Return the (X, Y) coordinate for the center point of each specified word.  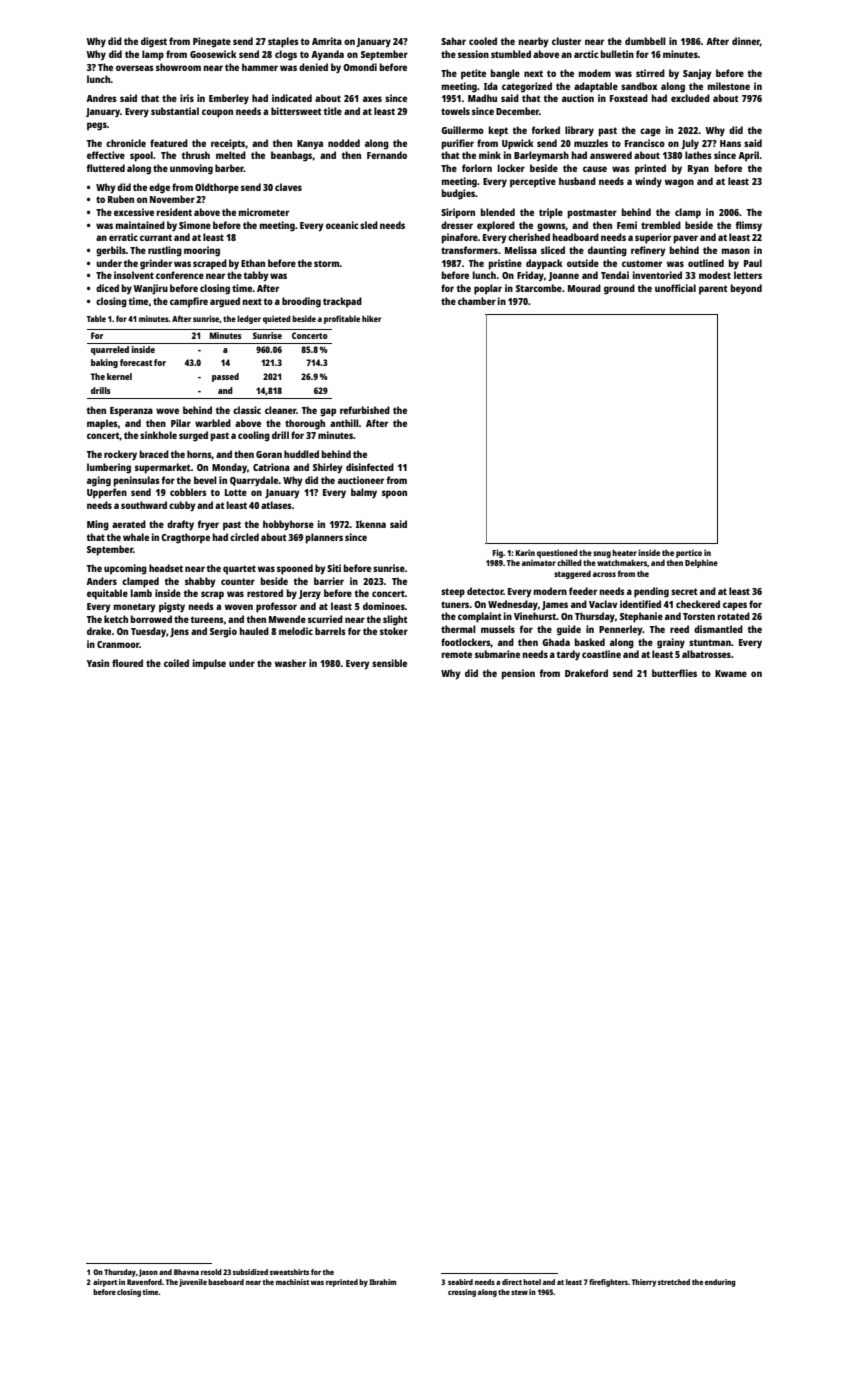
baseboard (226, 1282)
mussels (498, 629)
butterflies (674, 673)
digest (154, 42)
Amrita (327, 41)
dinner (746, 41)
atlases (276, 505)
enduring (720, 1283)
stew (519, 1292)
